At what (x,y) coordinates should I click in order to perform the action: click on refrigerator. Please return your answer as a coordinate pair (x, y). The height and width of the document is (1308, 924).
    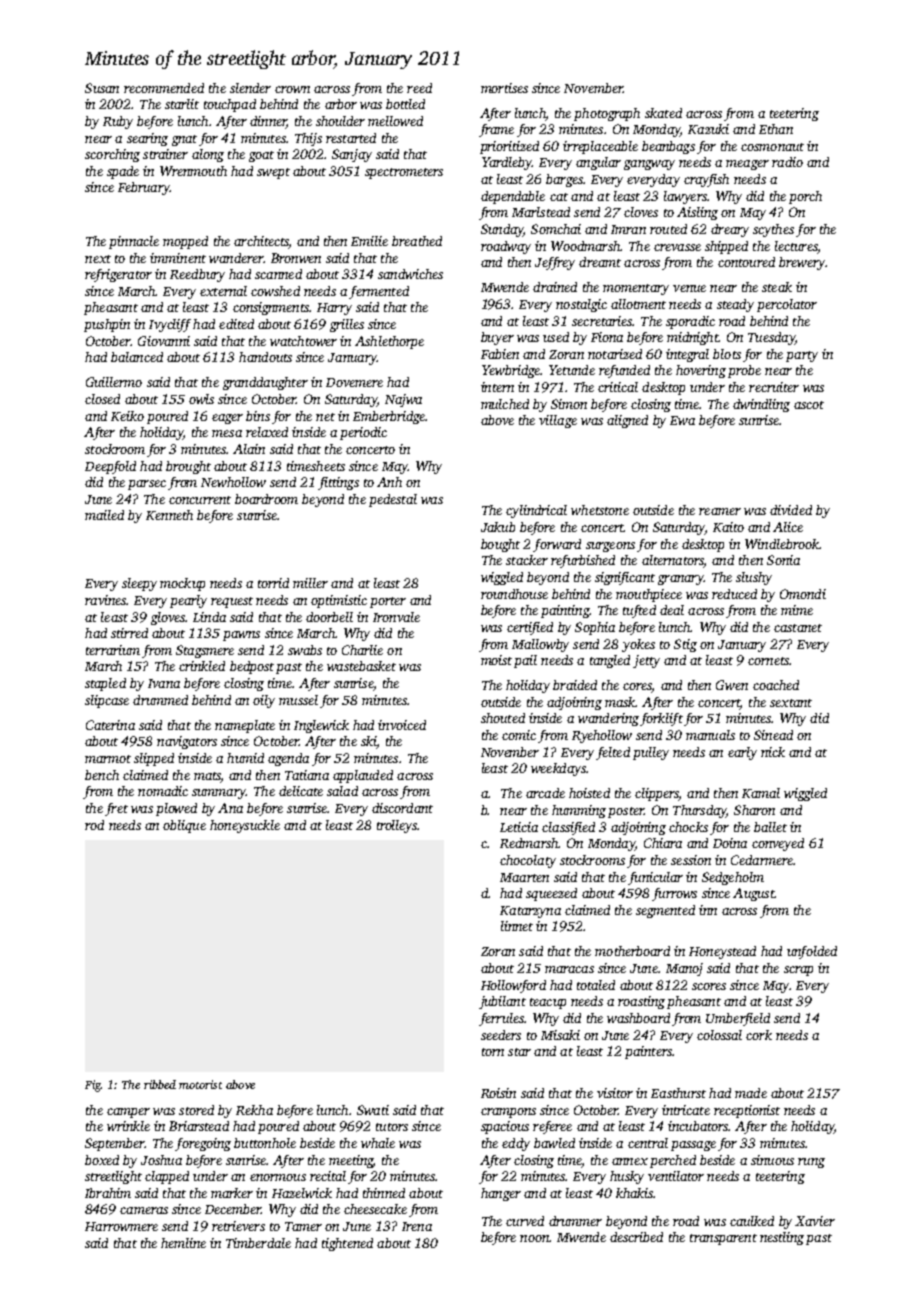
    Looking at the image, I should click on (118, 275).
